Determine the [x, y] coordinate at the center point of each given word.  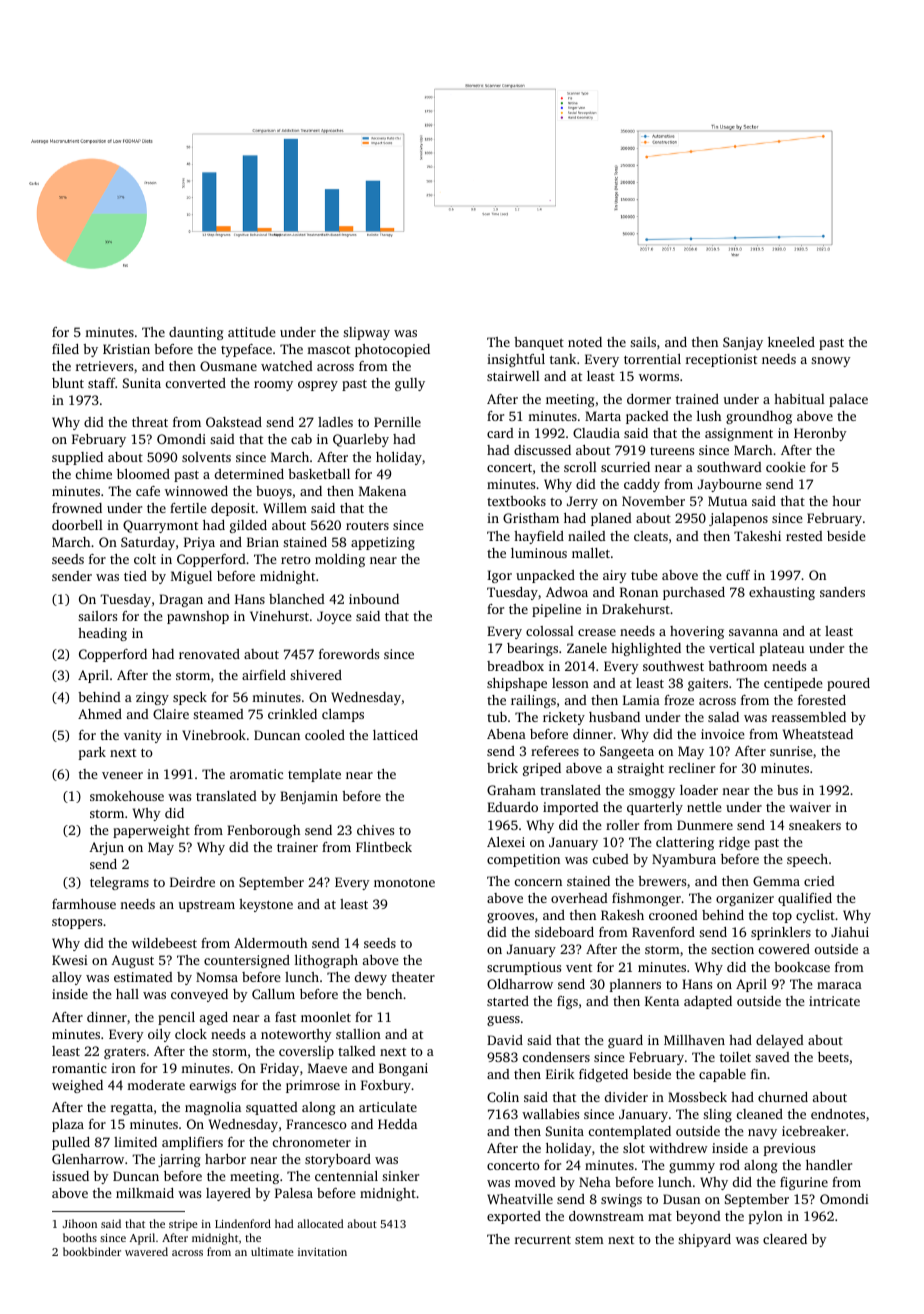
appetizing [383, 543]
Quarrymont [160, 526]
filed [65, 349]
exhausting [782, 593]
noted [585, 342]
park [92, 753]
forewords [349, 654]
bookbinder [92, 1251]
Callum [273, 994]
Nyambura [684, 860]
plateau [782, 649]
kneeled [791, 342]
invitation [322, 1252]
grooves [510, 918]
